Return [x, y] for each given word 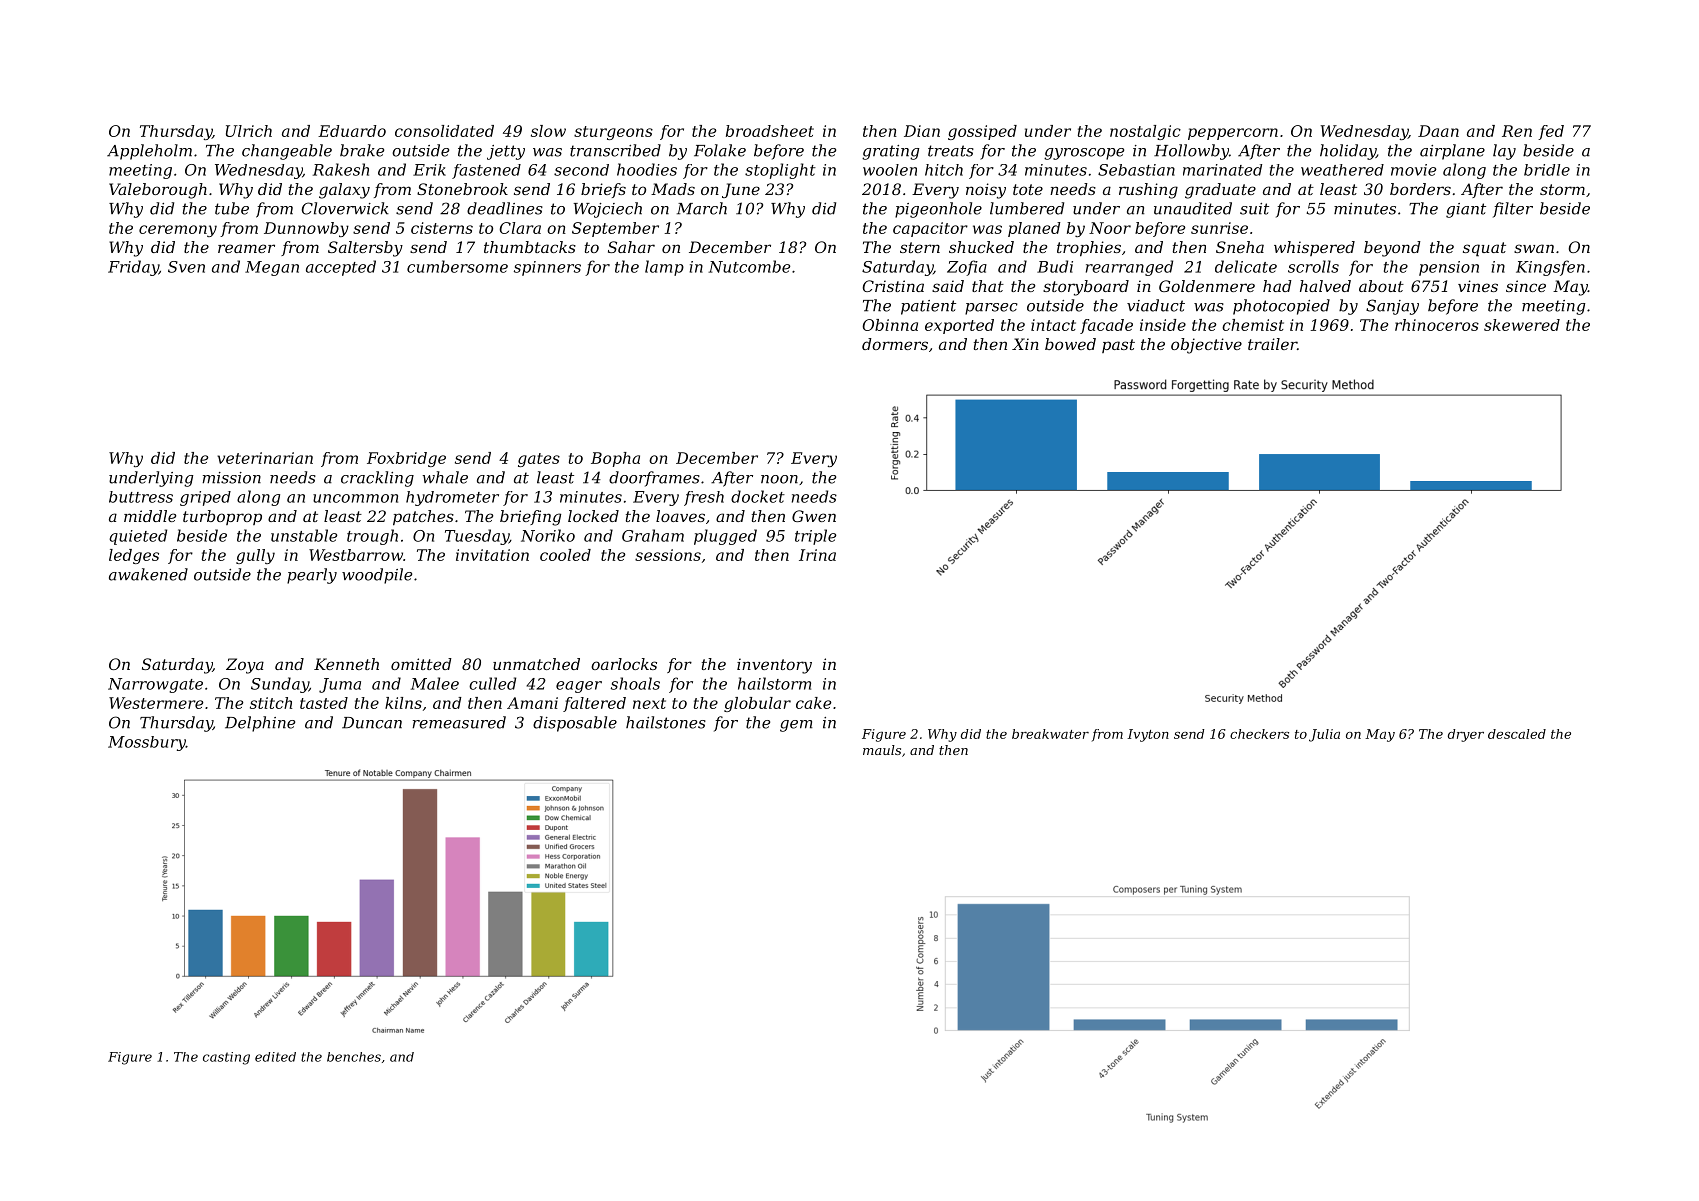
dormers [895, 344]
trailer [1272, 344]
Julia [1324, 735]
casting [226, 1058]
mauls [882, 750]
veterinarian [265, 458]
